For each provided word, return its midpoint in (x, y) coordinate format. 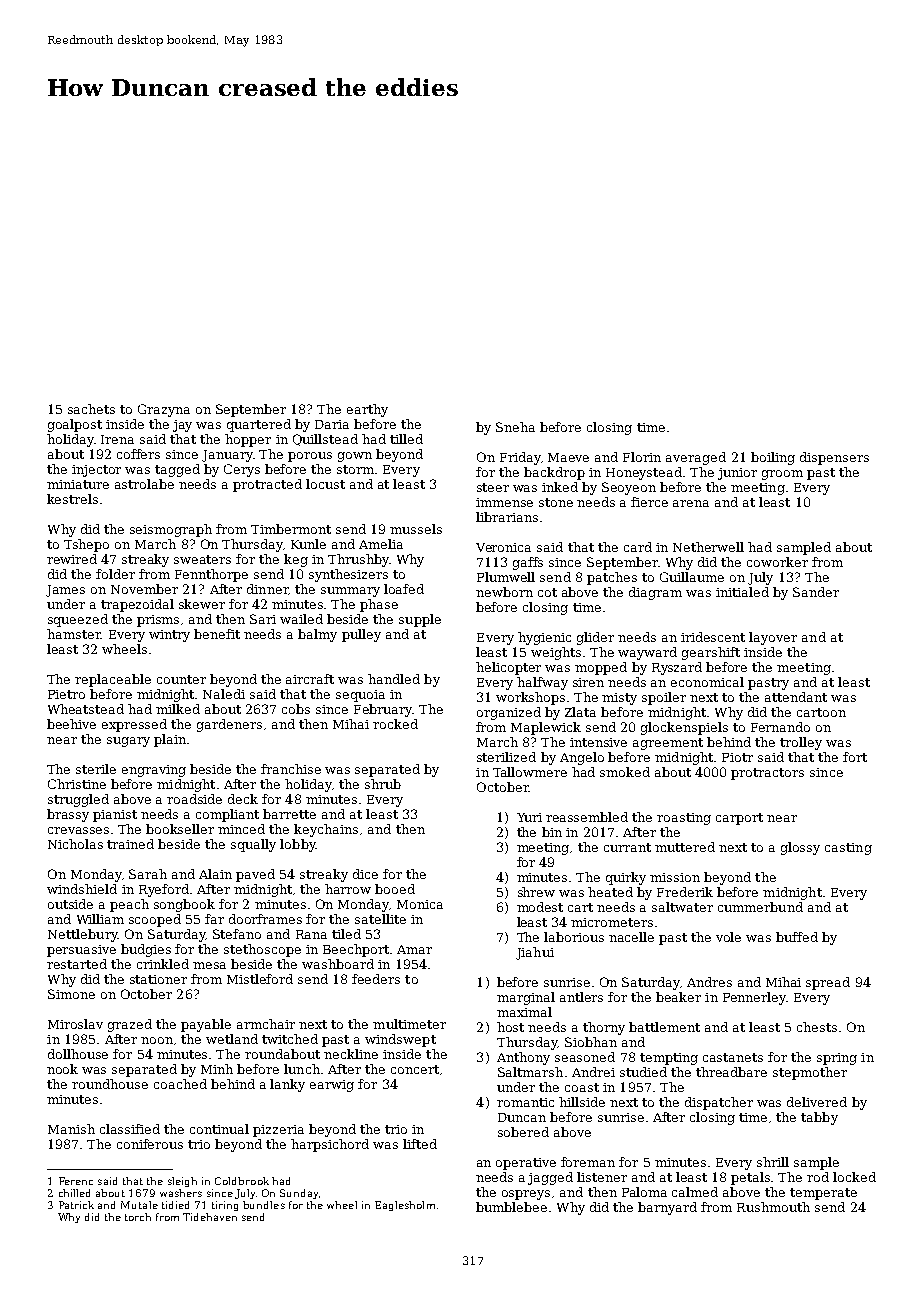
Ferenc (76, 1181)
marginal (526, 998)
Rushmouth (773, 1207)
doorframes (265, 919)
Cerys (242, 470)
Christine (77, 784)
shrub (383, 784)
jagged (550, 1178)
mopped (601, 668)
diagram (655, 593)
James (65, 591)
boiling (773, 458)
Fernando (780, 727)
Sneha (515, 427)
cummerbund (760, 907)
